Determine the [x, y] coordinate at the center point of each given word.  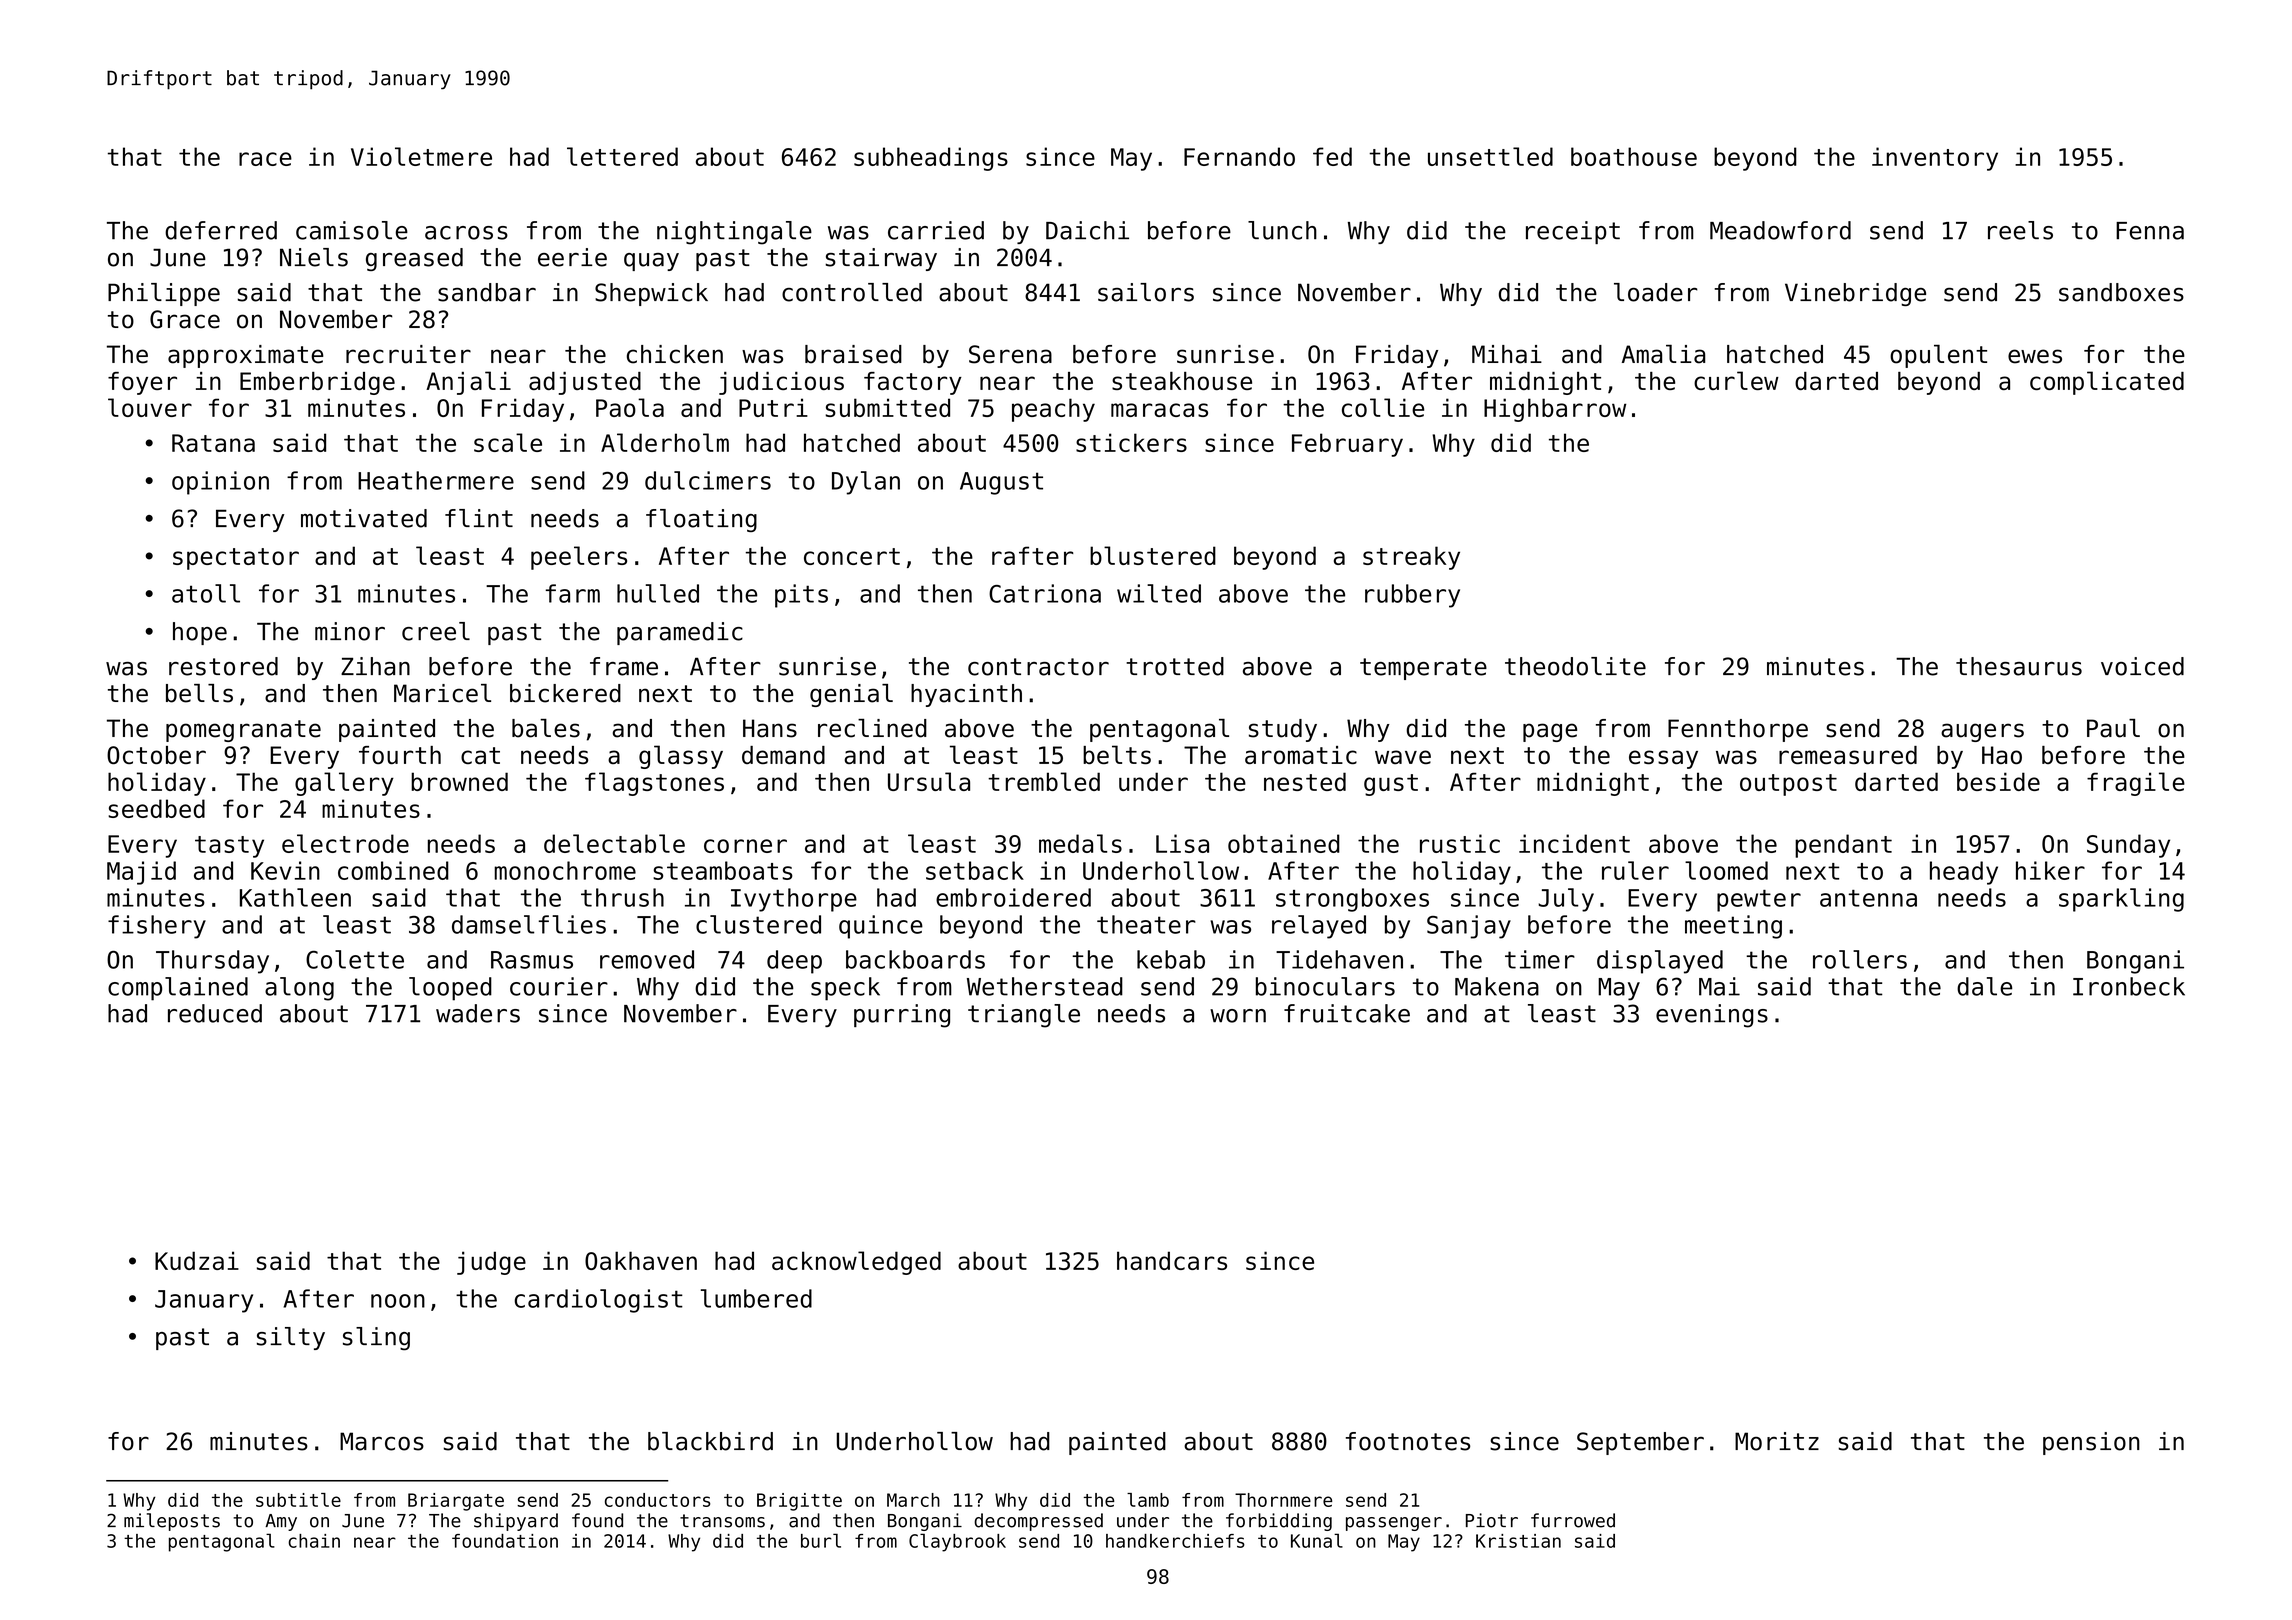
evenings [1712, 1016]
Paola [630, 407]
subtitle [298, 1500]
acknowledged [856, 1263]
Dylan [866, 483]
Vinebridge [1855, 294]
